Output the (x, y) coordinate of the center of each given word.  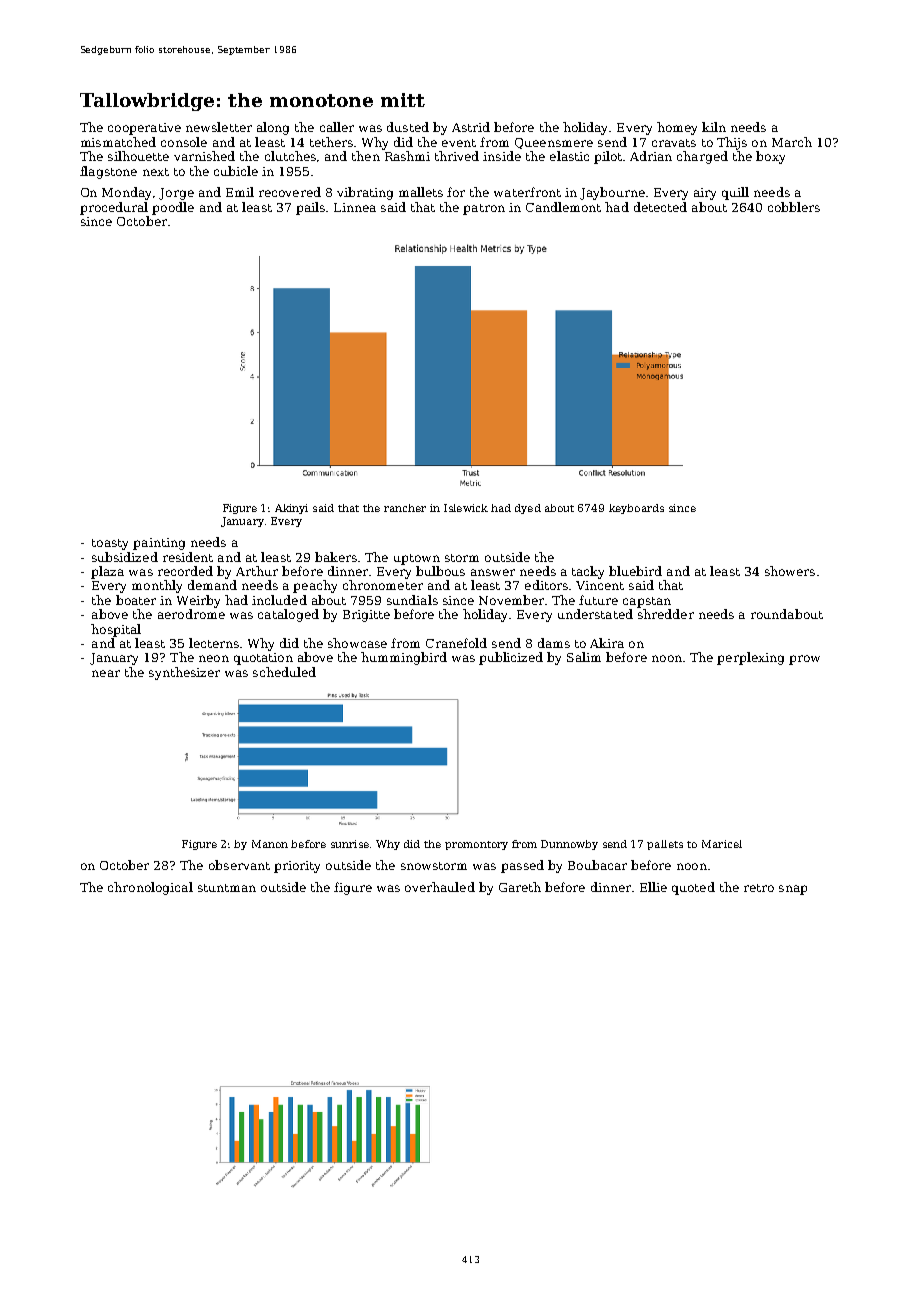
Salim (584, 657)
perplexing (750, 658)
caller (337, 127)
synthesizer (184, 673)
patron (484, 209)
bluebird (635, 571)
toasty (110, 544)
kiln (714, 127)
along (273, 128)
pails (310, 208)
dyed (528, 509)
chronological (150, 888)
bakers (336, 557)
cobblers (794, 207)
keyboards (636, 509)
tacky (588, 572)
